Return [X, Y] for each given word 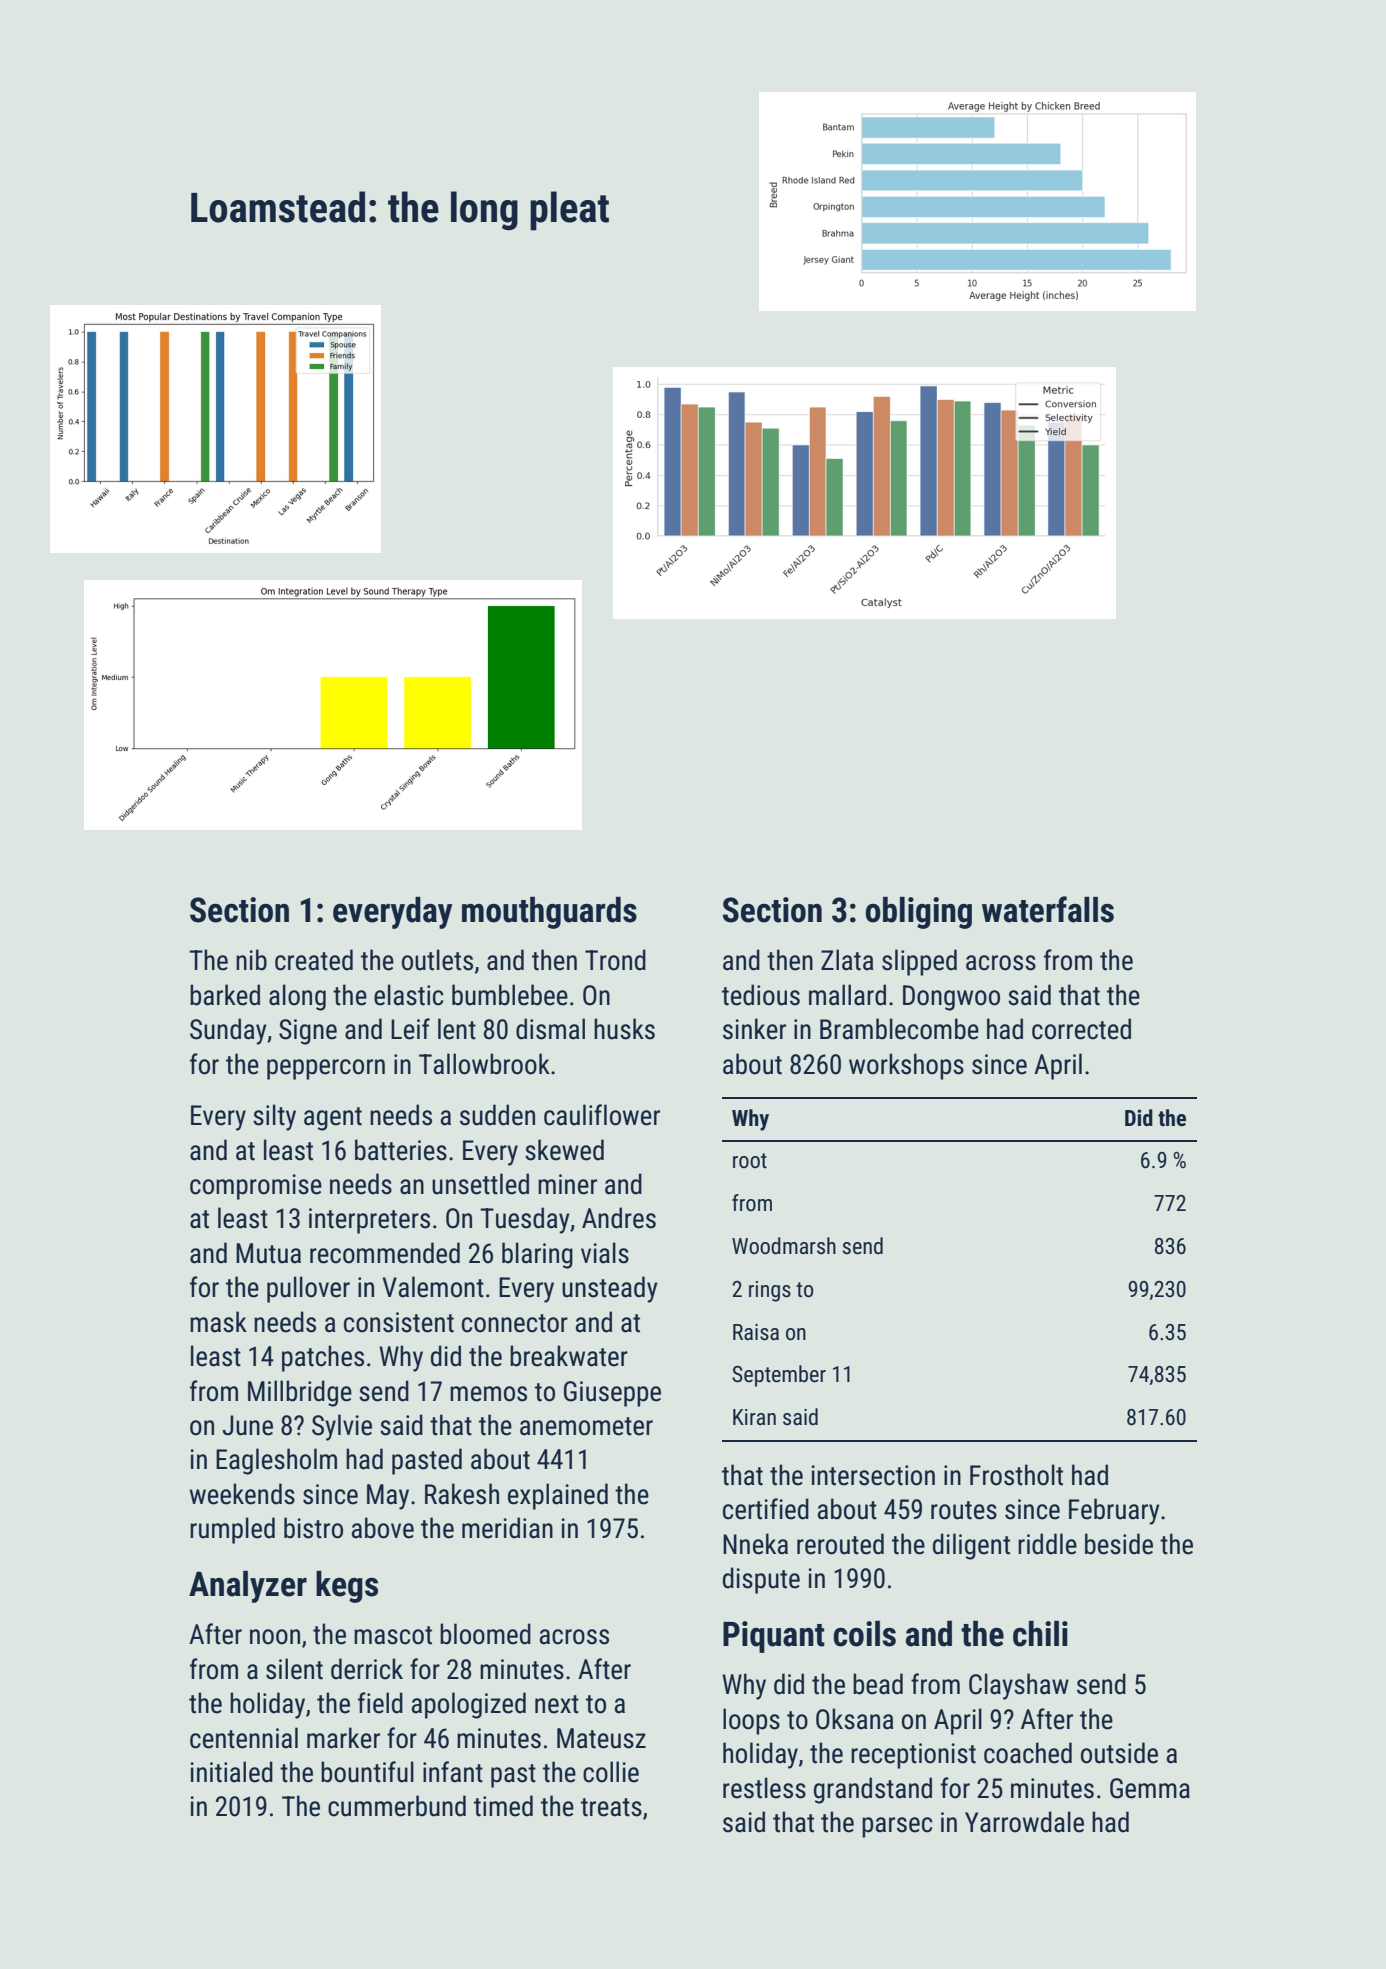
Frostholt [1016, 1475]
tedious [761, 995]
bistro [313, 1528]
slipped [919, 962]
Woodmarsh [784, 1246]
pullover [308, 1289]
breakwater [569, 1356]
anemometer [586, 1426]
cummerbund [397, 1806]
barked [225, 995]
